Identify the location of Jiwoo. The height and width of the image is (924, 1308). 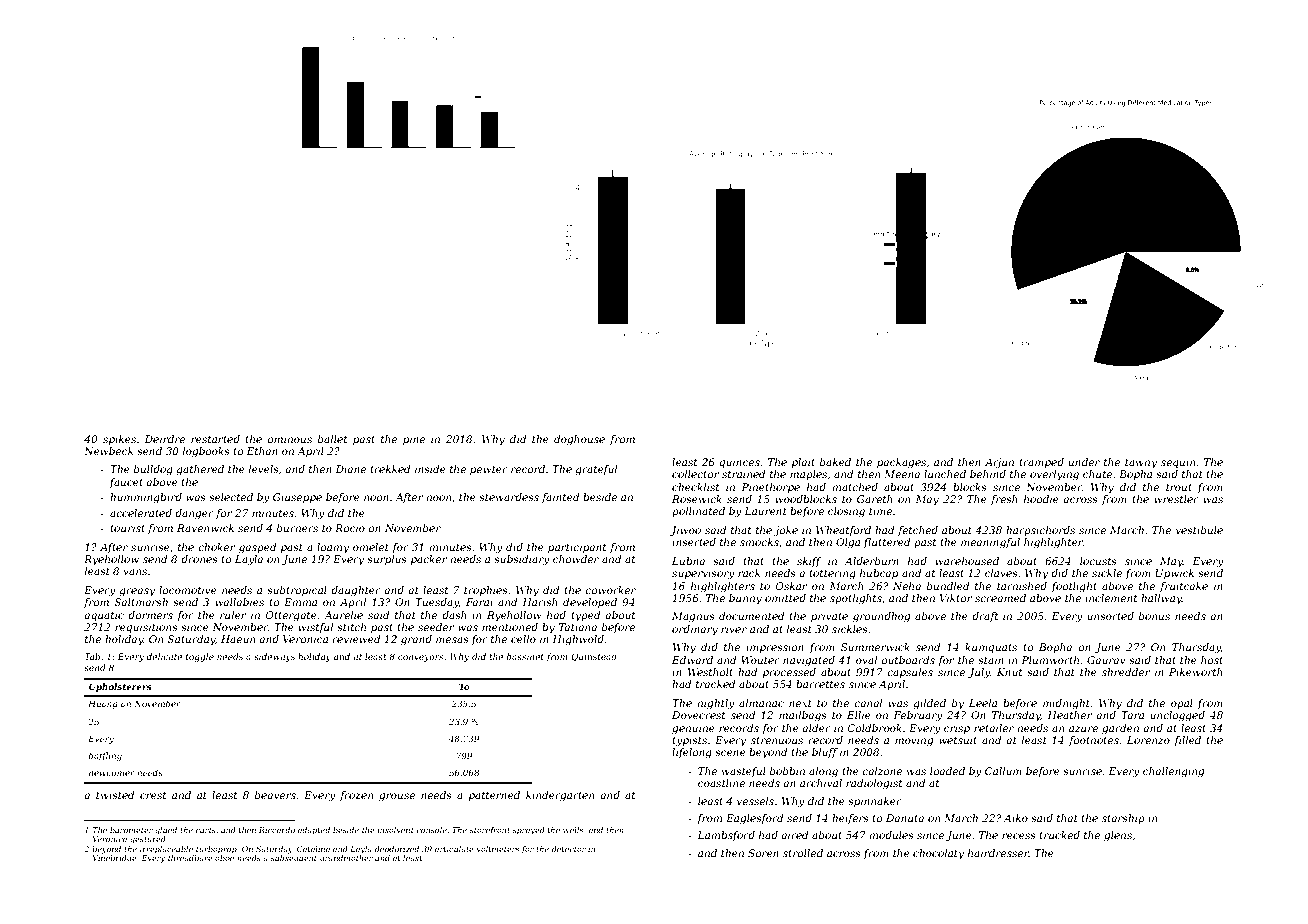
(685, 531).
